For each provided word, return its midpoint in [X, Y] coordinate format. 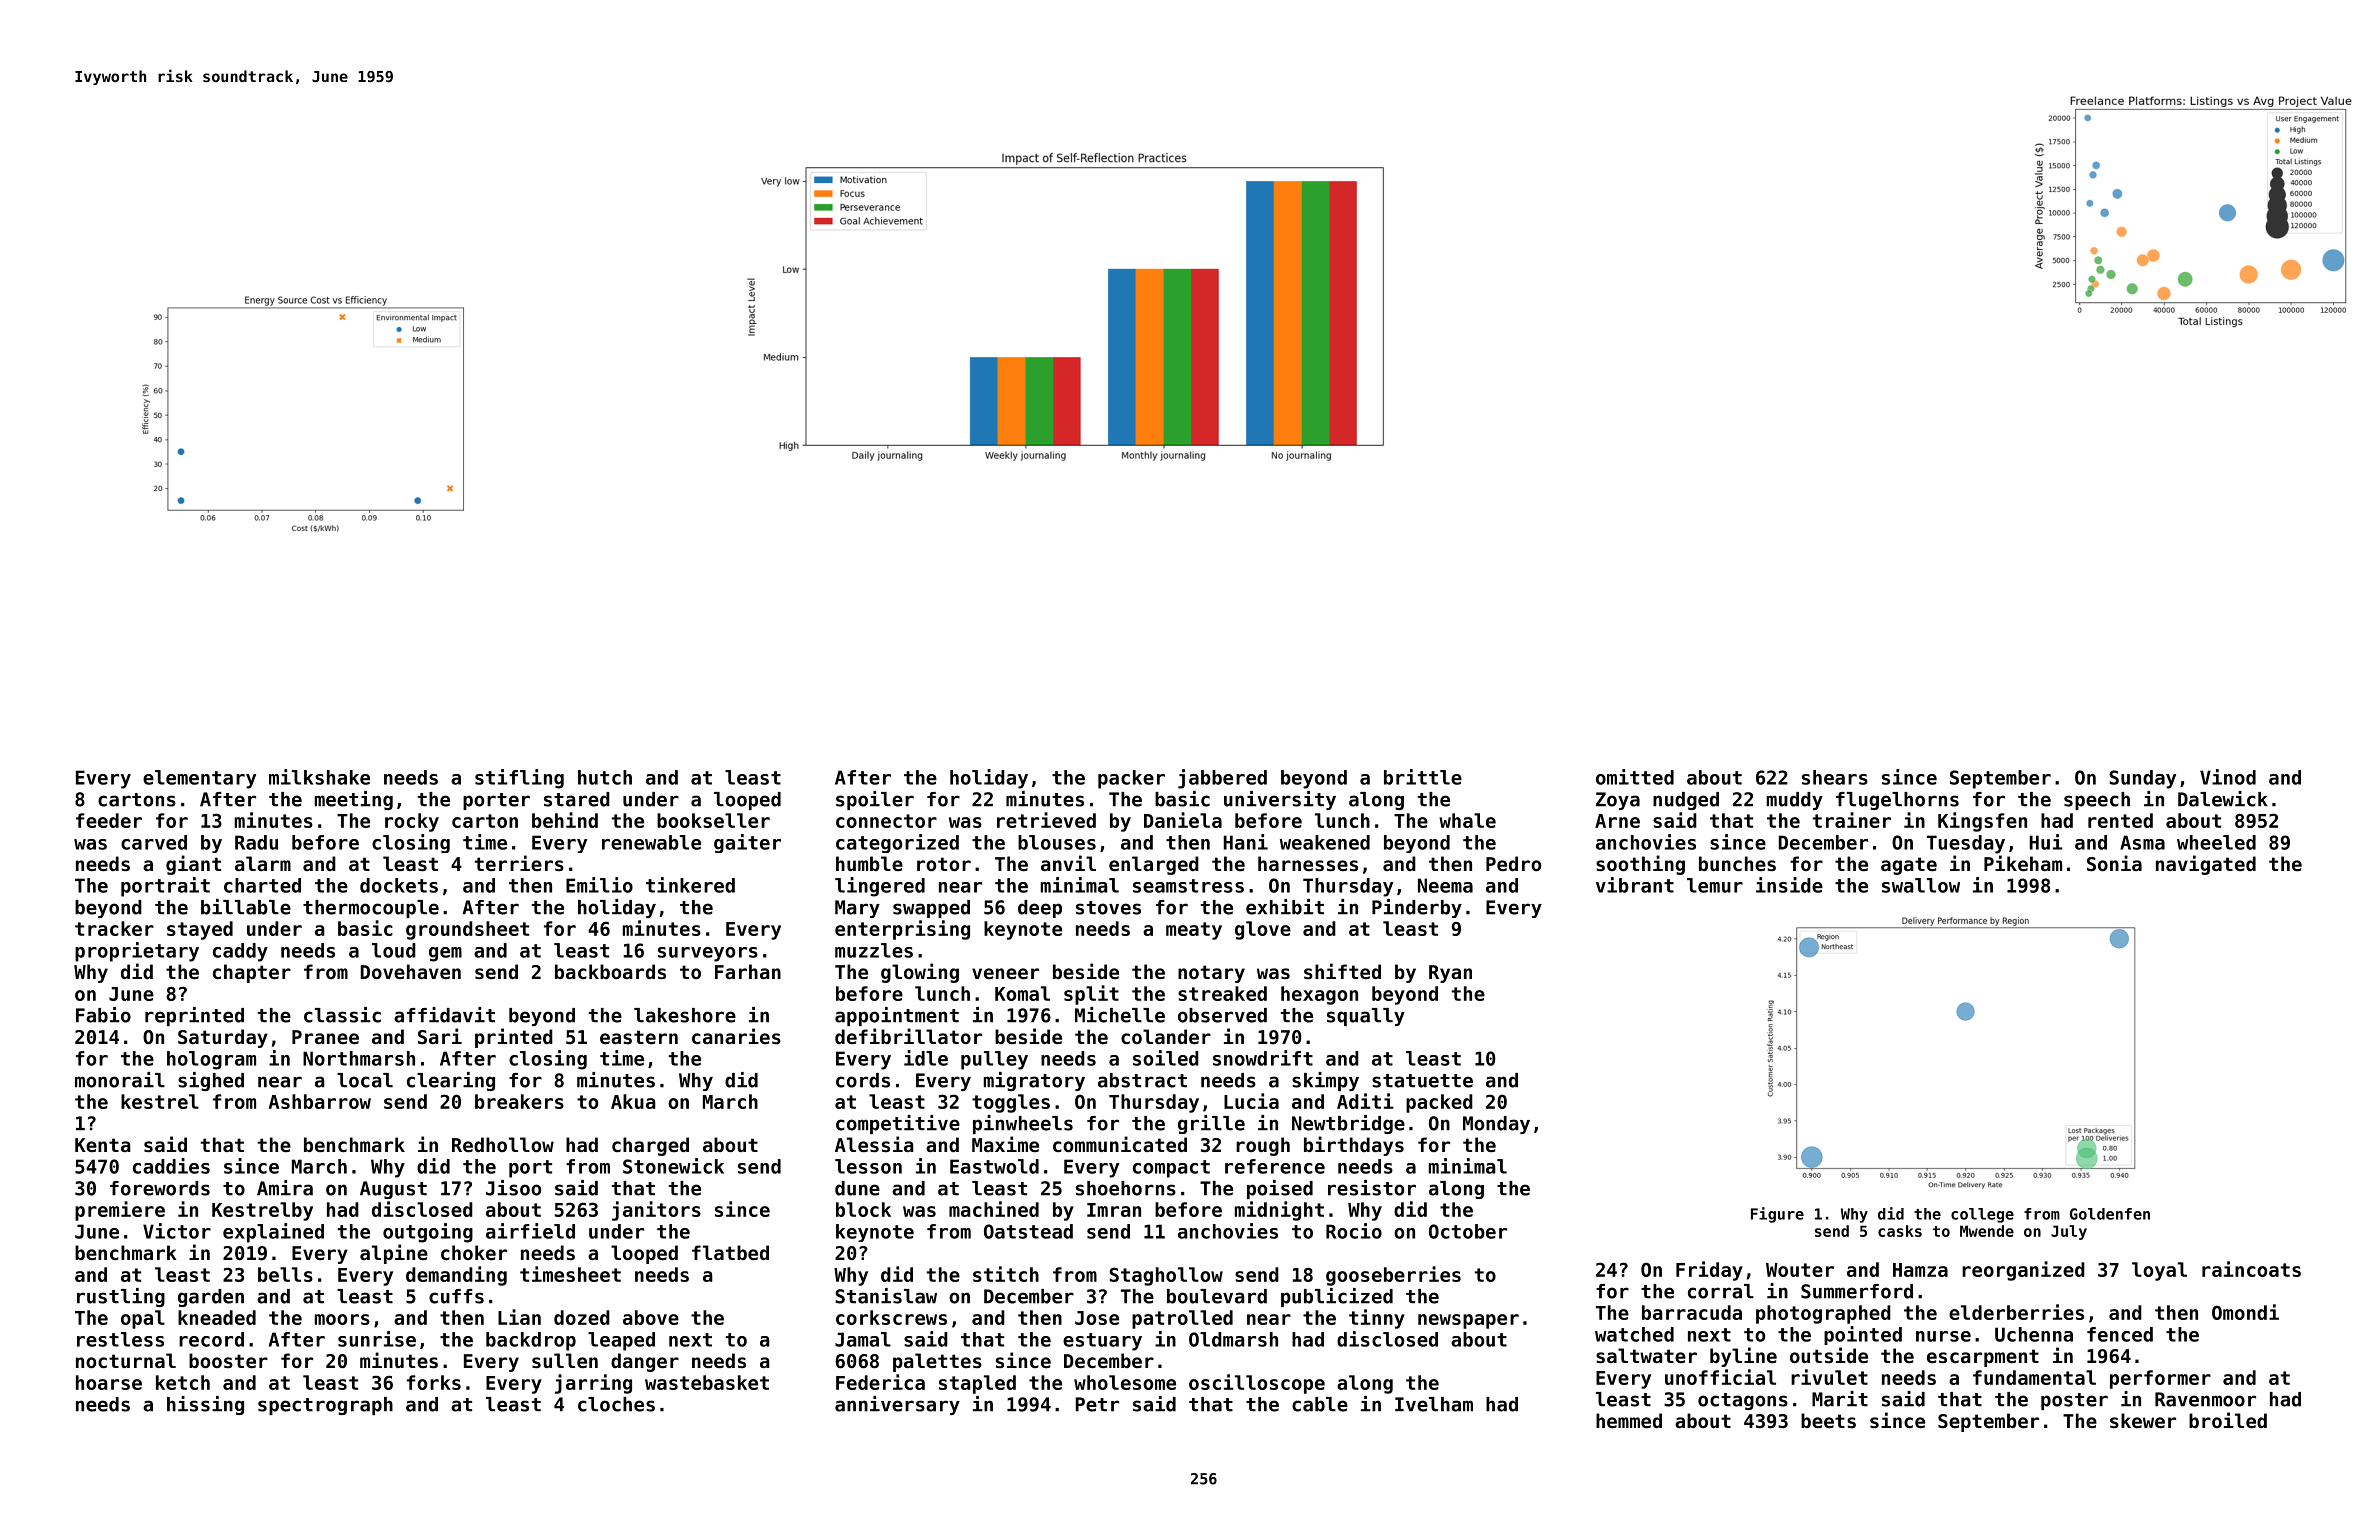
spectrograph [325, 1406]
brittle [1423, 777]
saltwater [1646, 1355]
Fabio [103, 1015]
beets [1828, 1420]
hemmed [1629, 1420]
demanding [456, 1276]
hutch [605, 777]
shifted [1342, 971]
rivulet [1829, 1377]
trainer [1852, 820]
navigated [2206, 865]
